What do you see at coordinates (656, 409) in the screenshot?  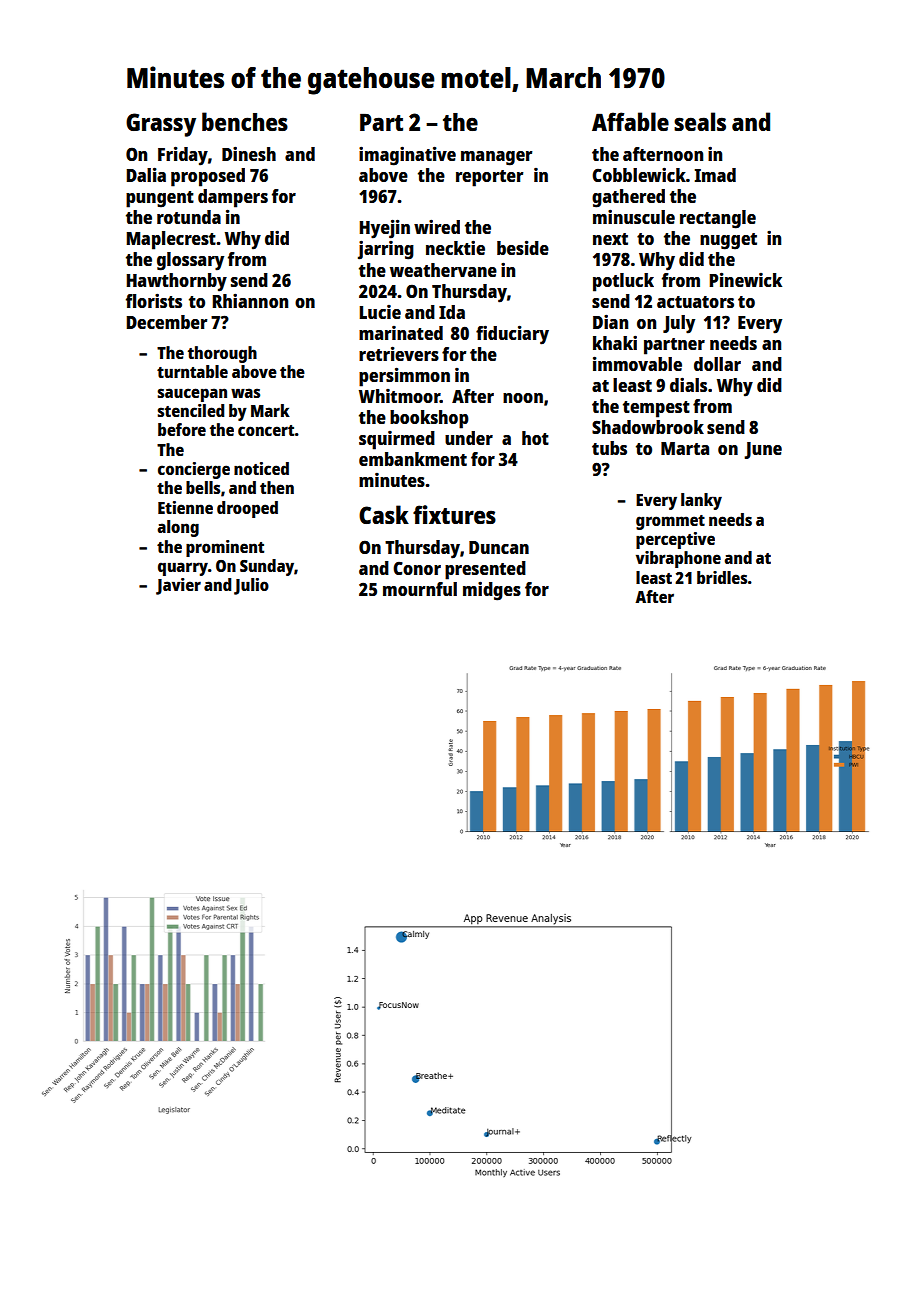 I see `tempest` at bounding box center [656, 409].
